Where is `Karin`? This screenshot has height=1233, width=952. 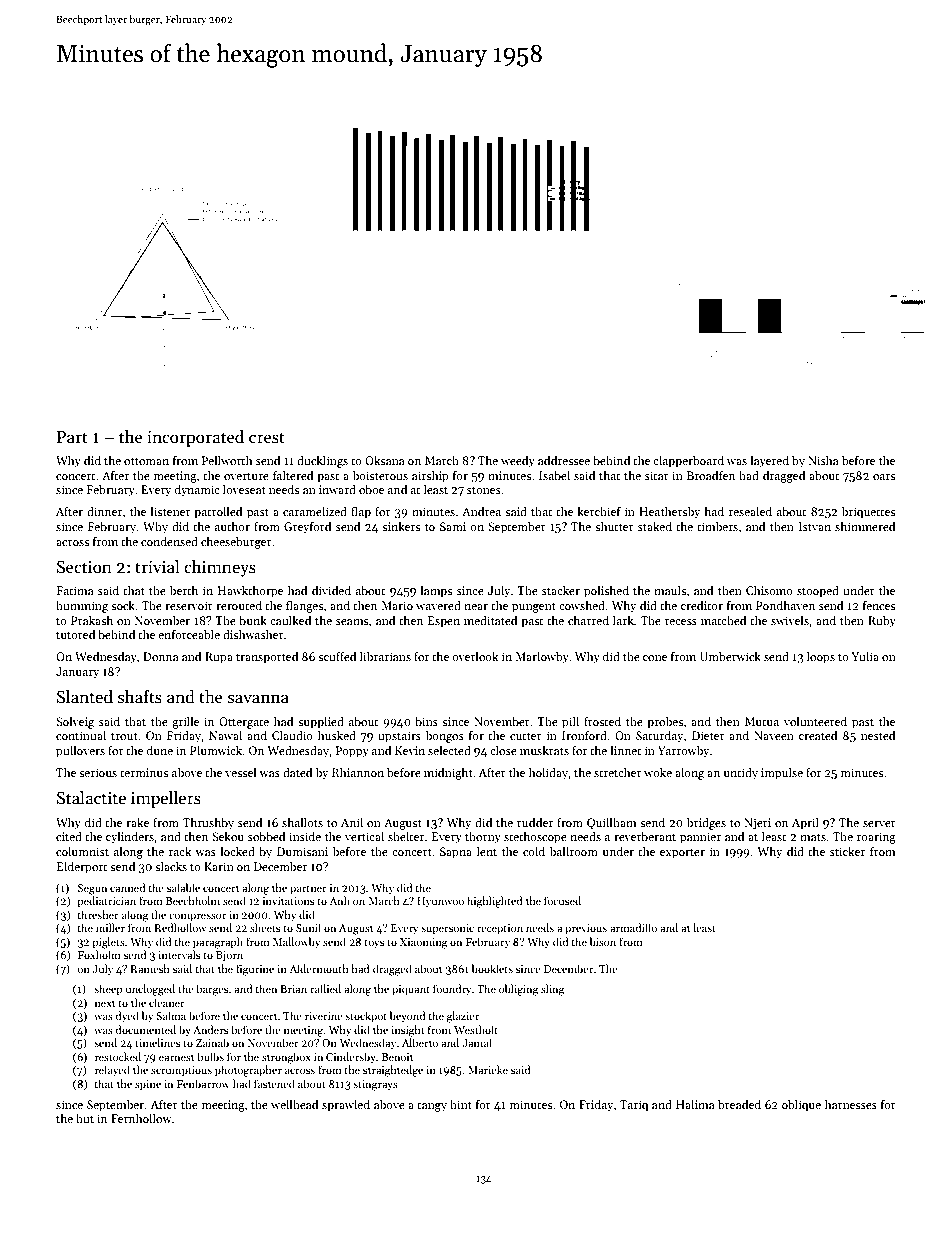 Karin is located at coordinates (219, 866).
